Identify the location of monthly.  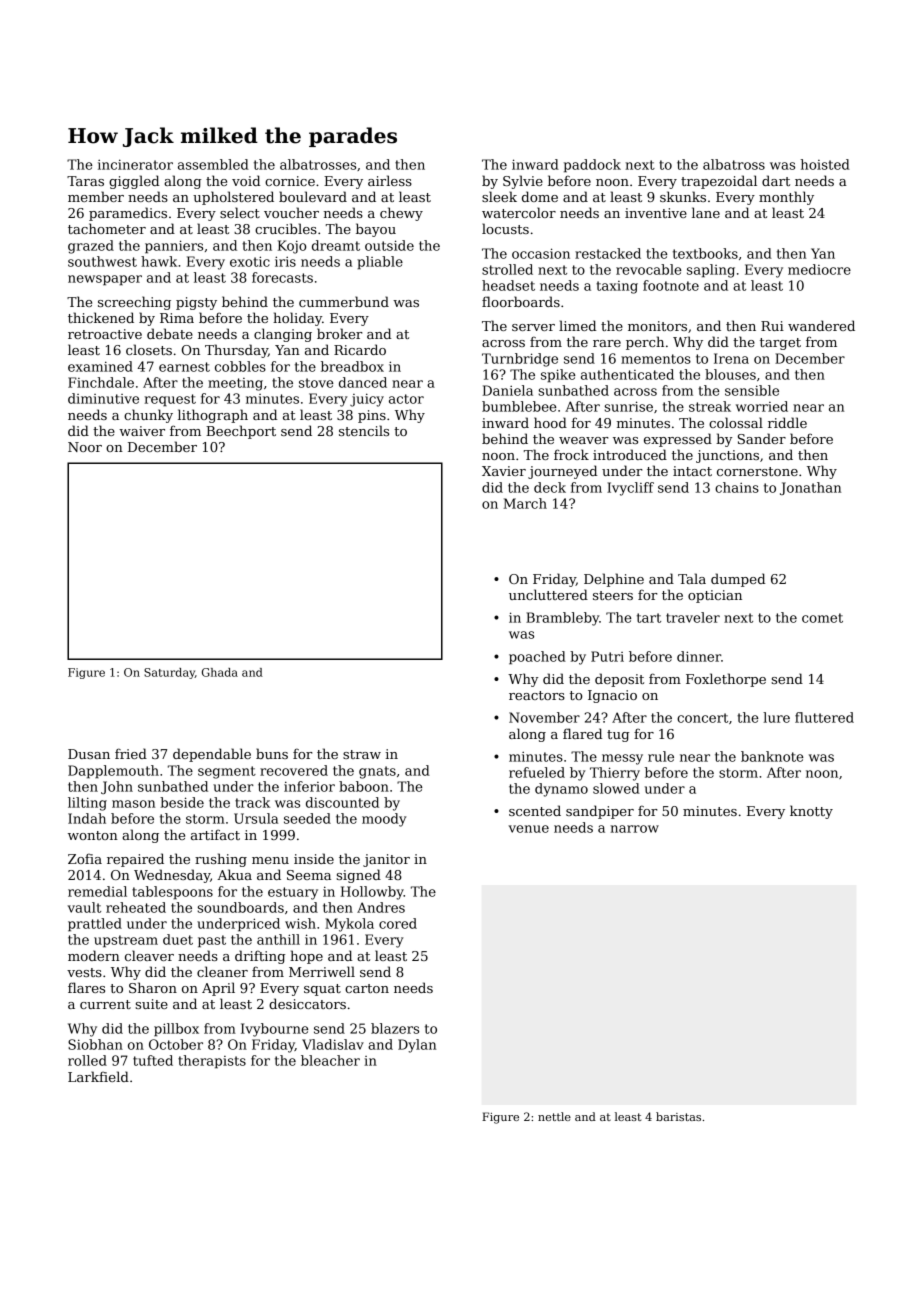
(786, 198).
